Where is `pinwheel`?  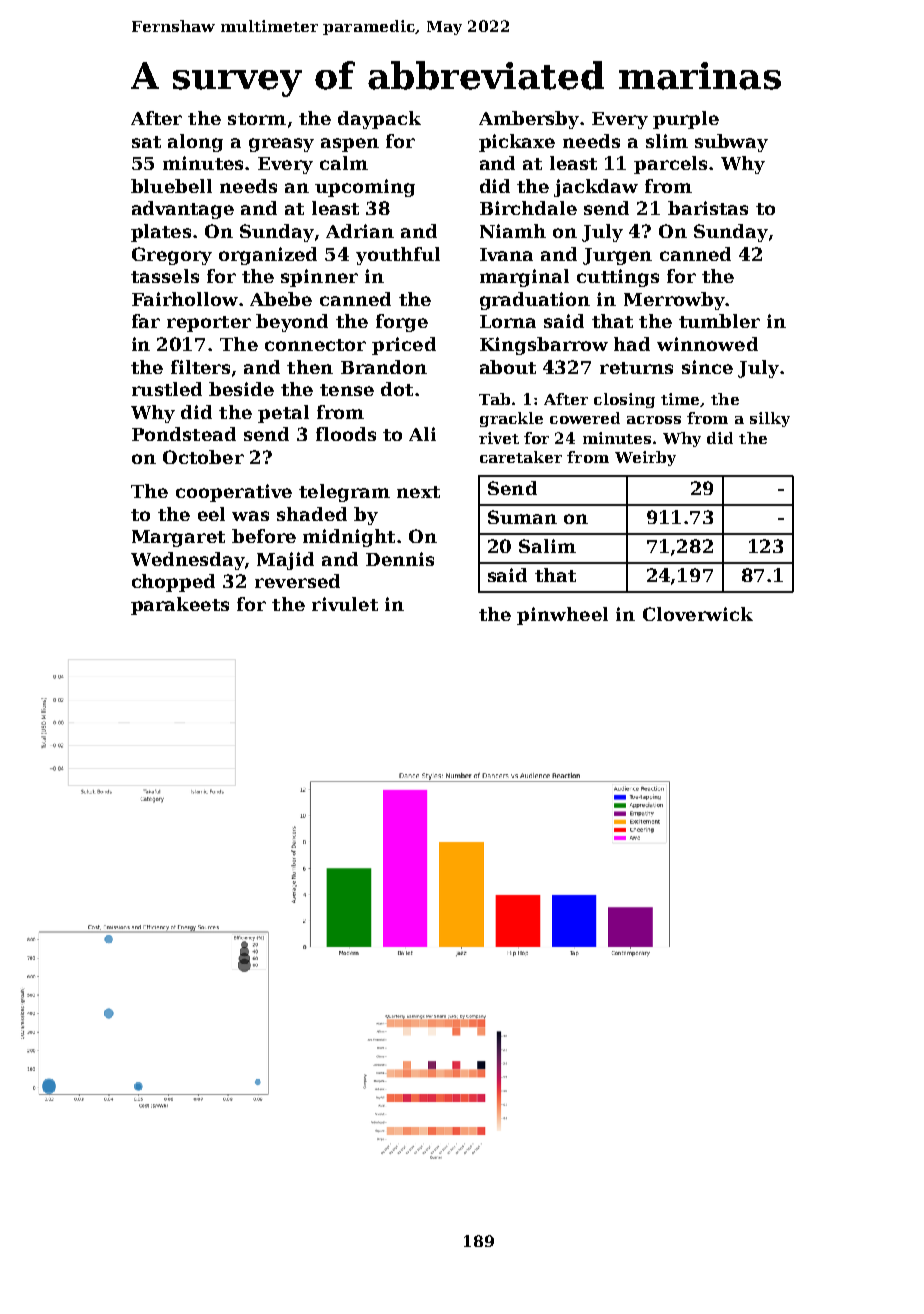
pinwheel is located at coordinates (562, 616).
